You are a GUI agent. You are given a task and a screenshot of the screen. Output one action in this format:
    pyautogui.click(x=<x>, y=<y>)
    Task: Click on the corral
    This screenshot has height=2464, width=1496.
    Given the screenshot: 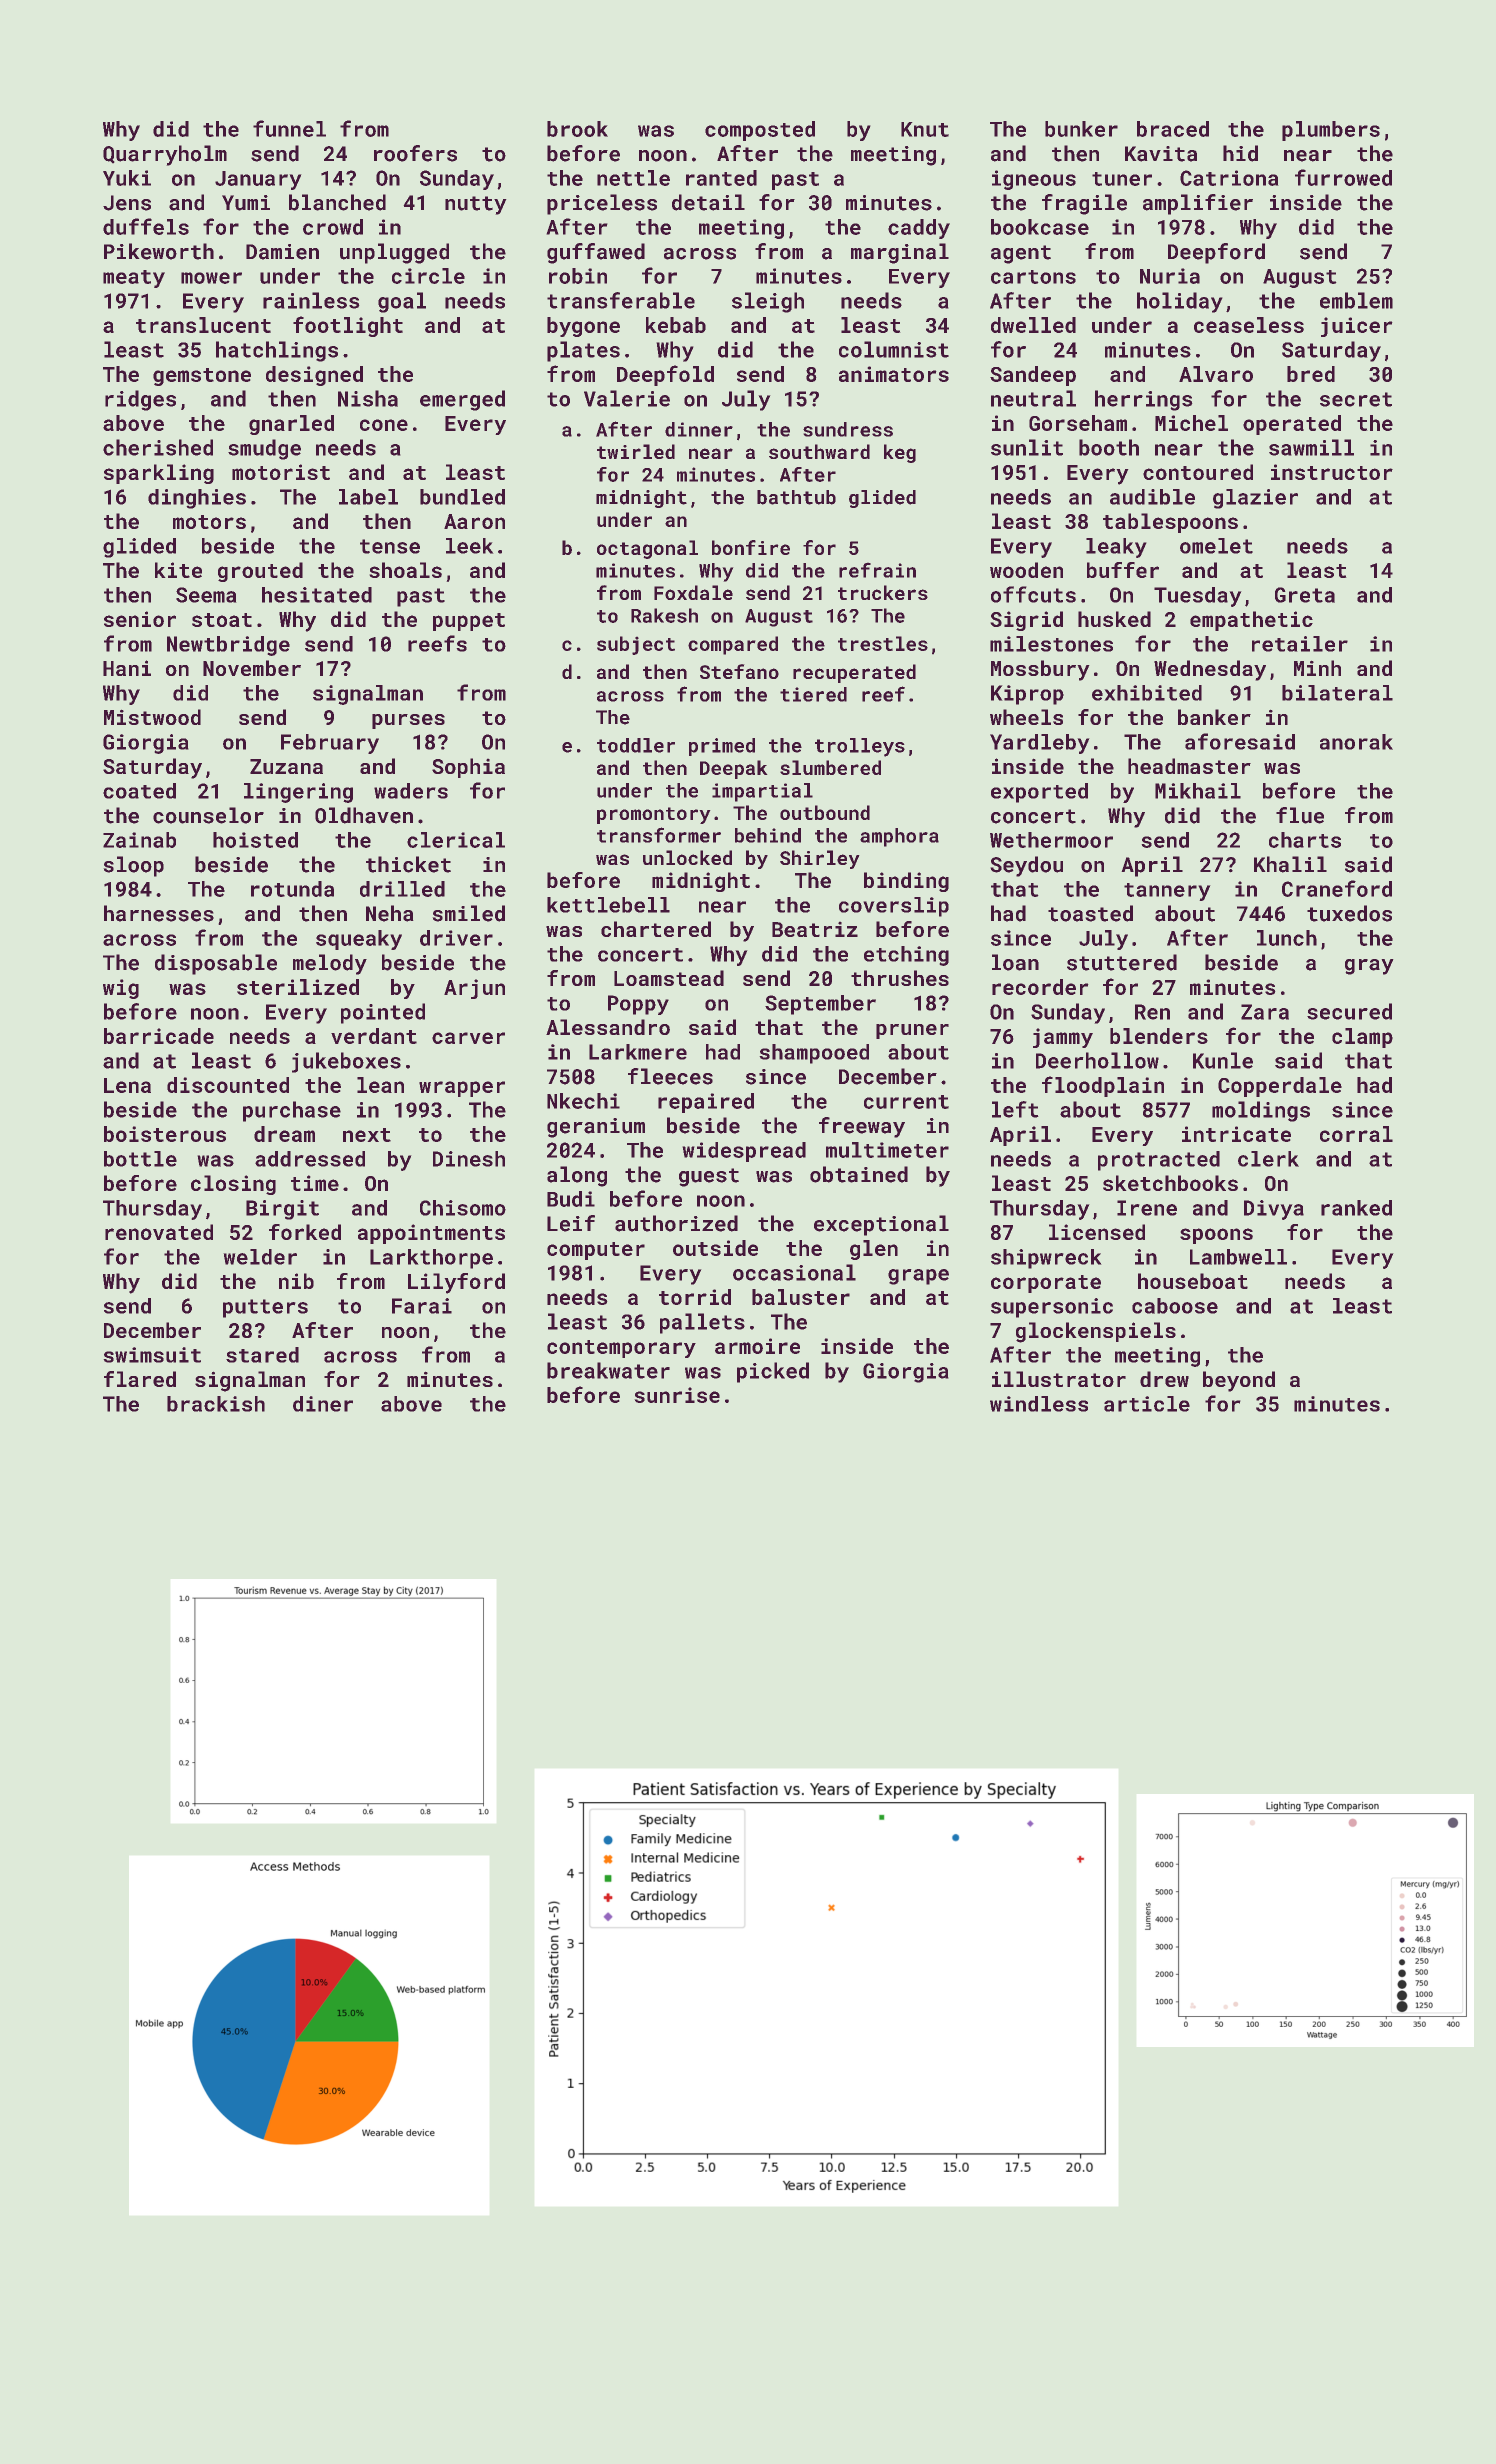 What is the action you would take?
    pyautogui.click(x=1356, y=1134)
